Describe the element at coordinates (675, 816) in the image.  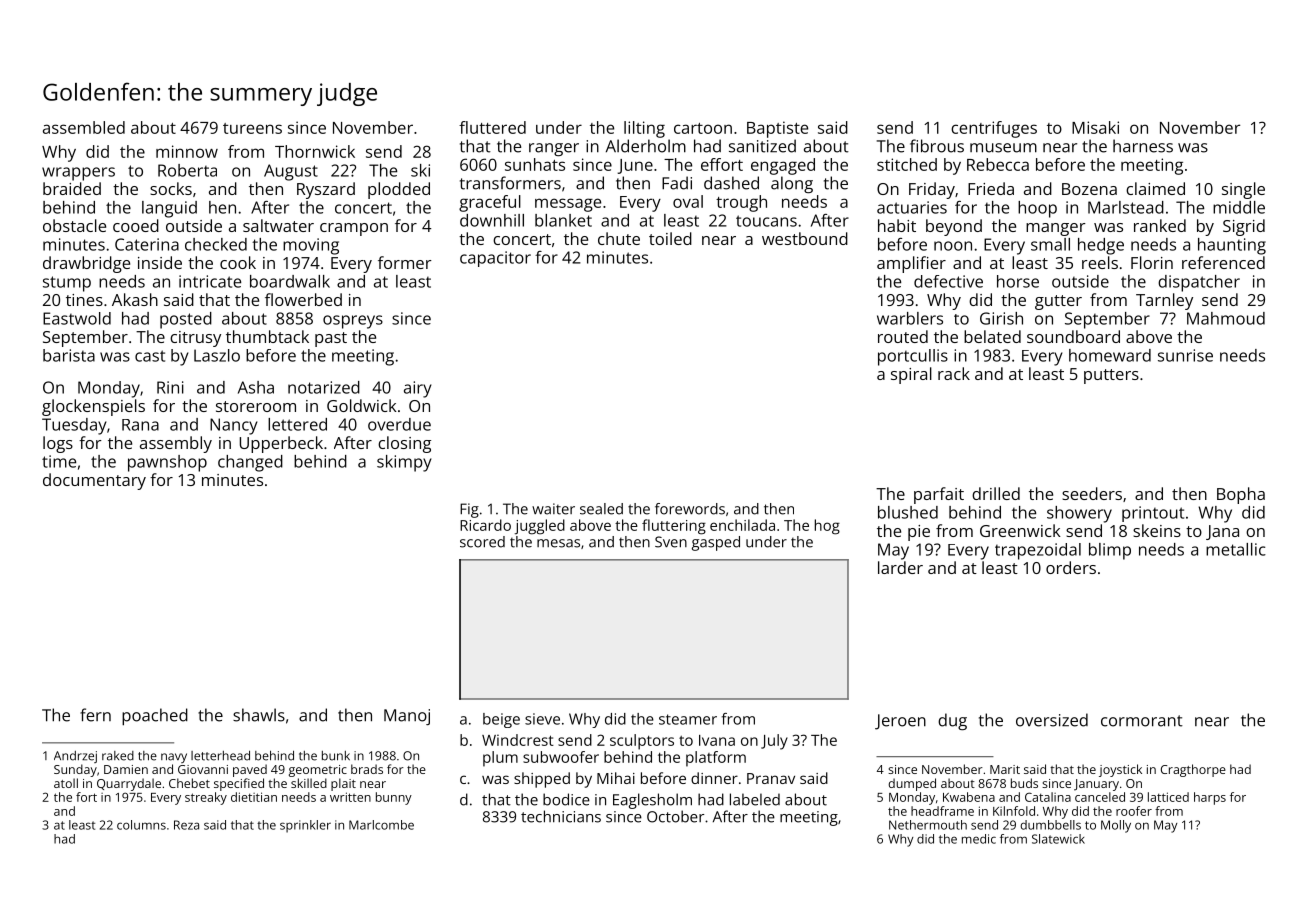
I see `October` at that location.
